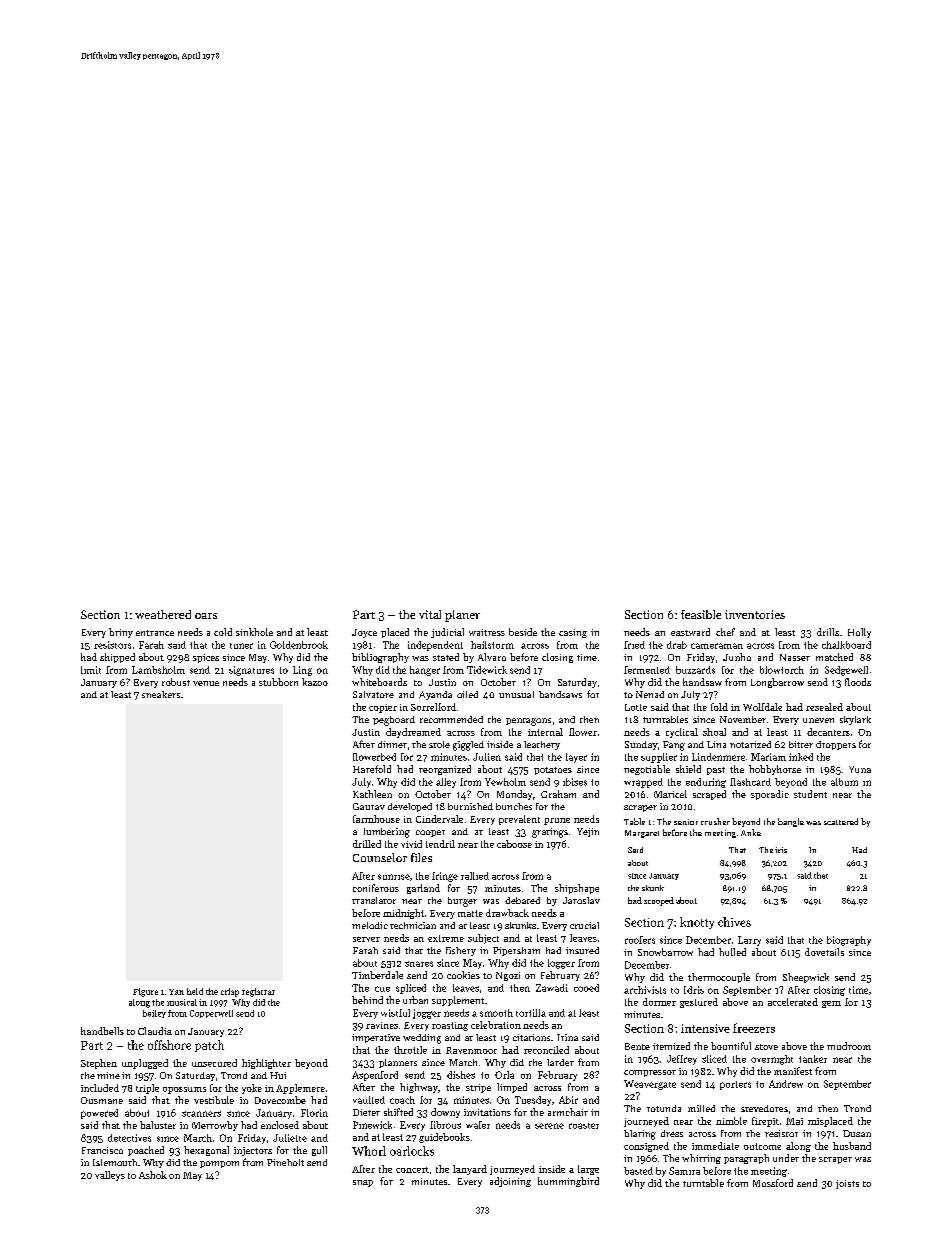 The height and width of the image is (1233, 952). Describe the element at coordinates (750, 782) in the image. I see `flashcard` at that location.
